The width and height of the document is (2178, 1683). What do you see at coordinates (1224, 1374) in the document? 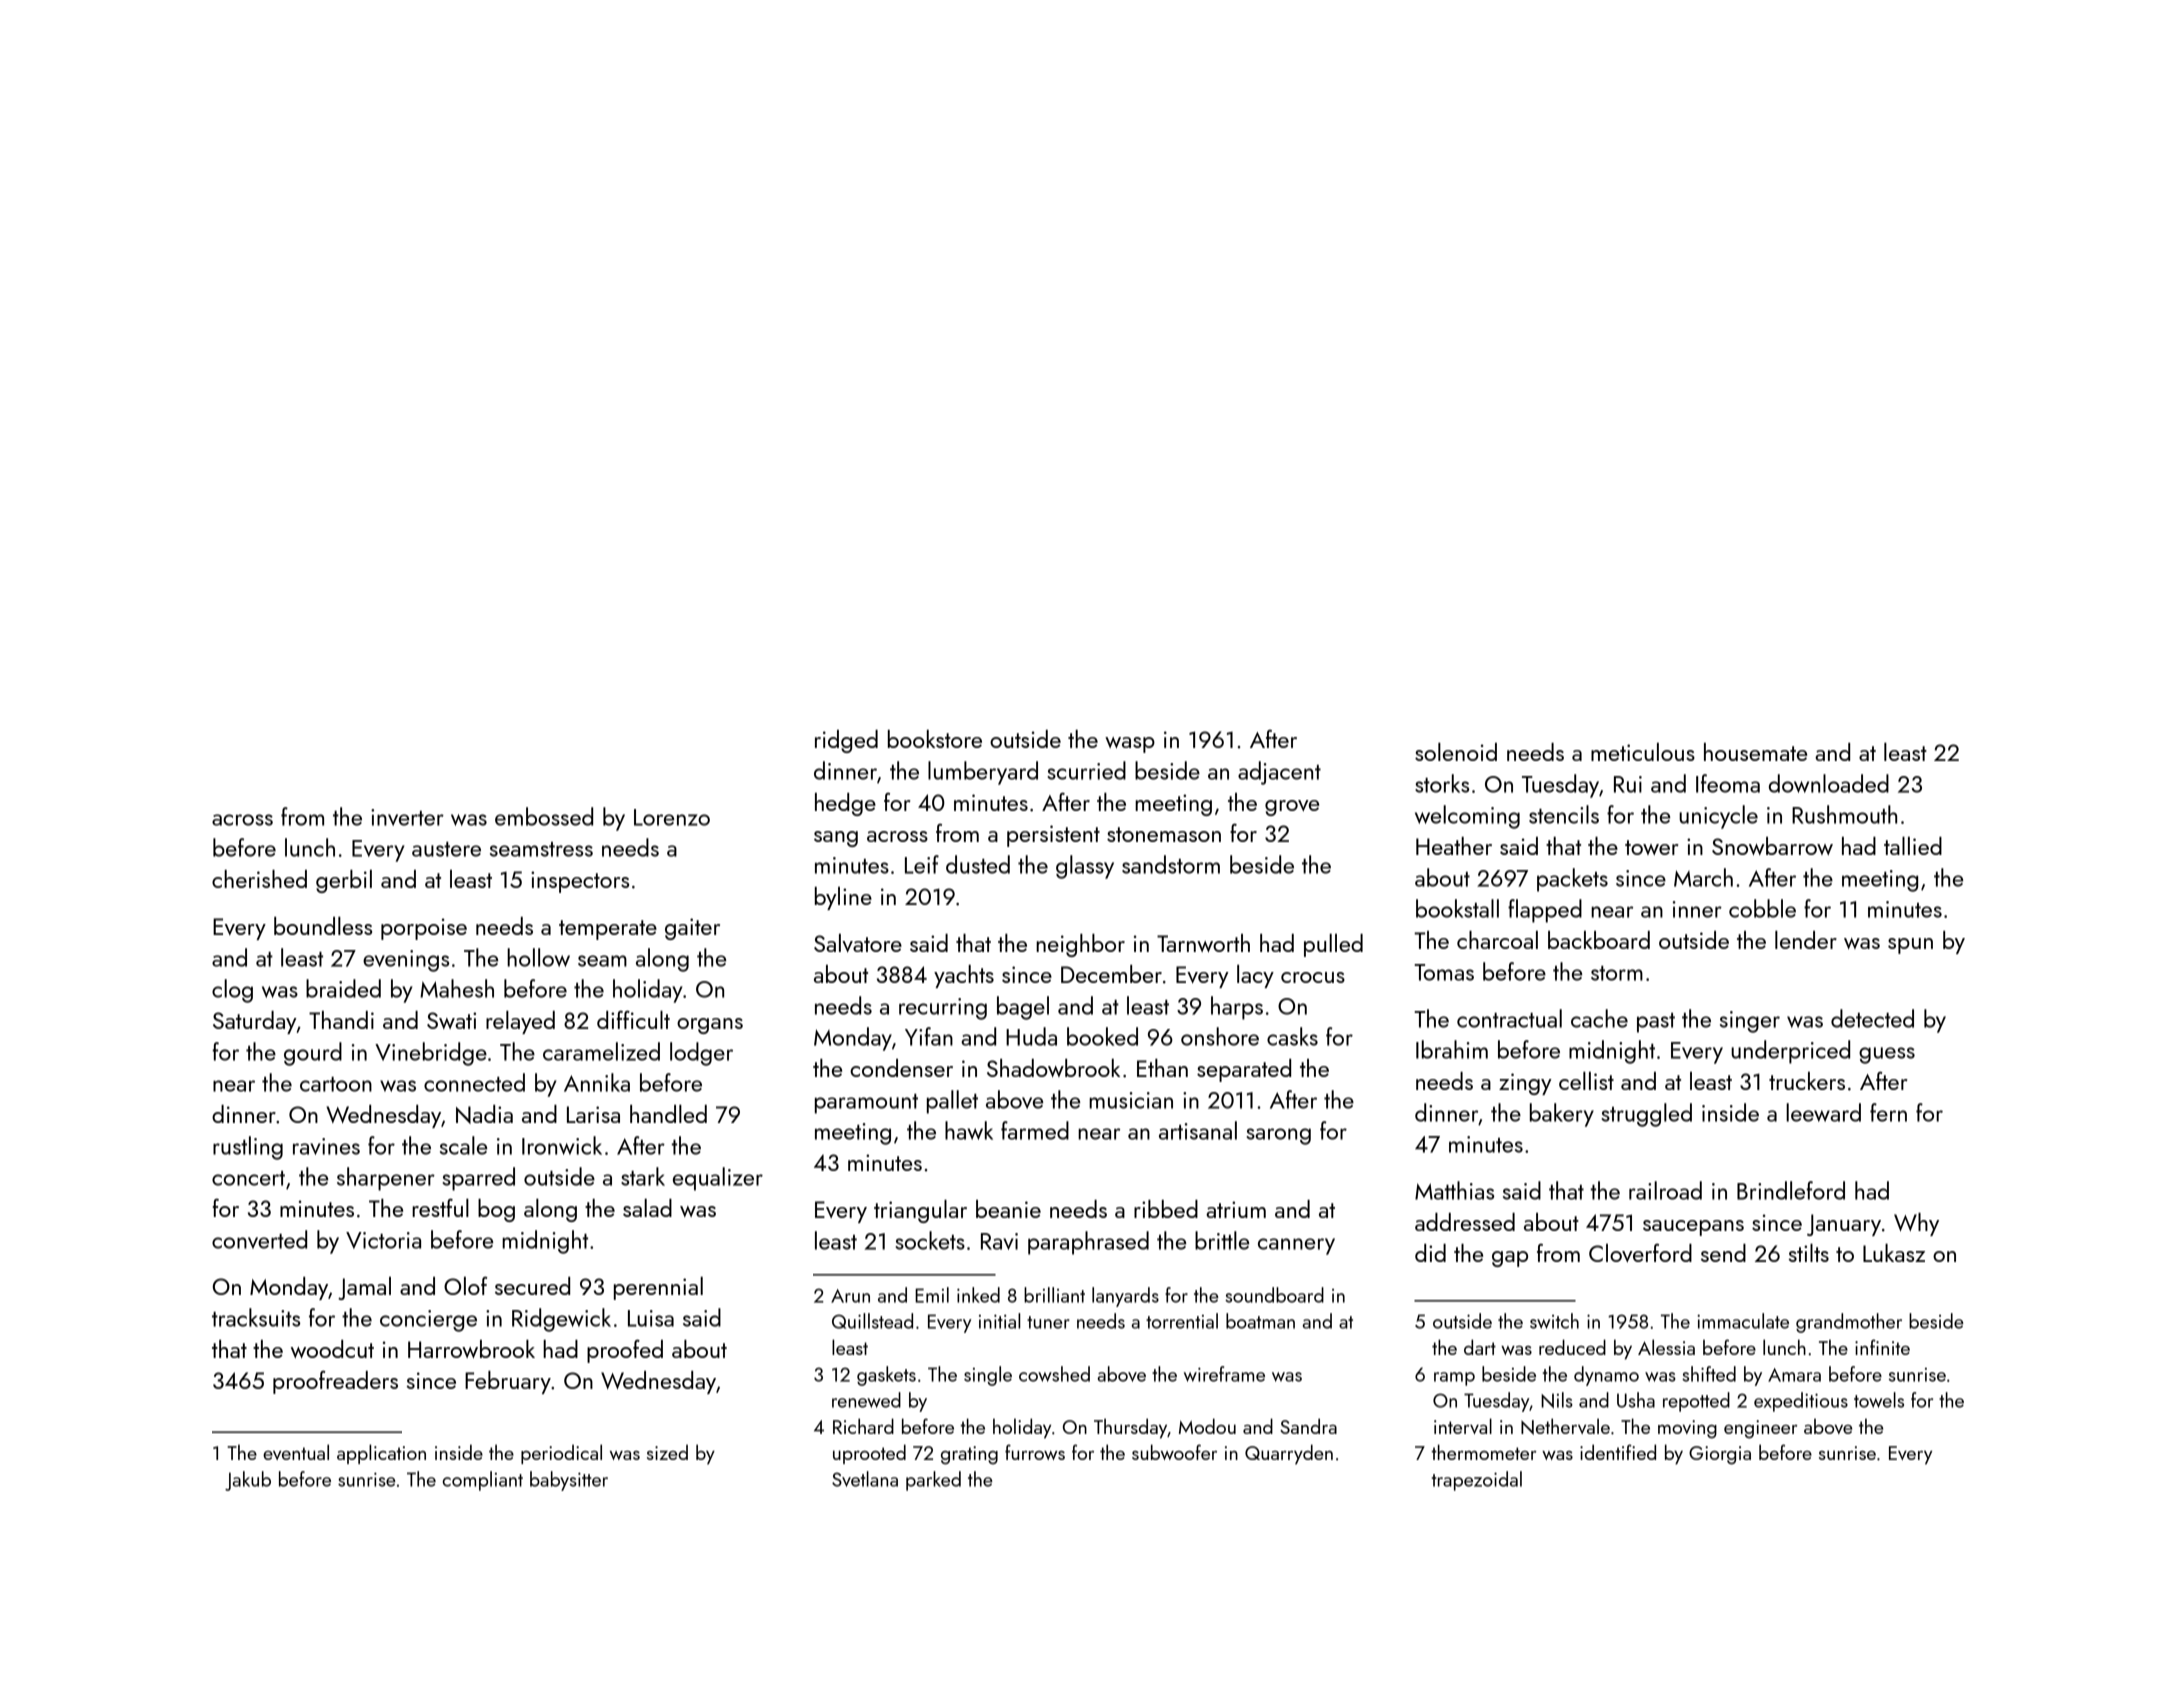
I see `wireframe` at bounding box center [1224, 1374].
